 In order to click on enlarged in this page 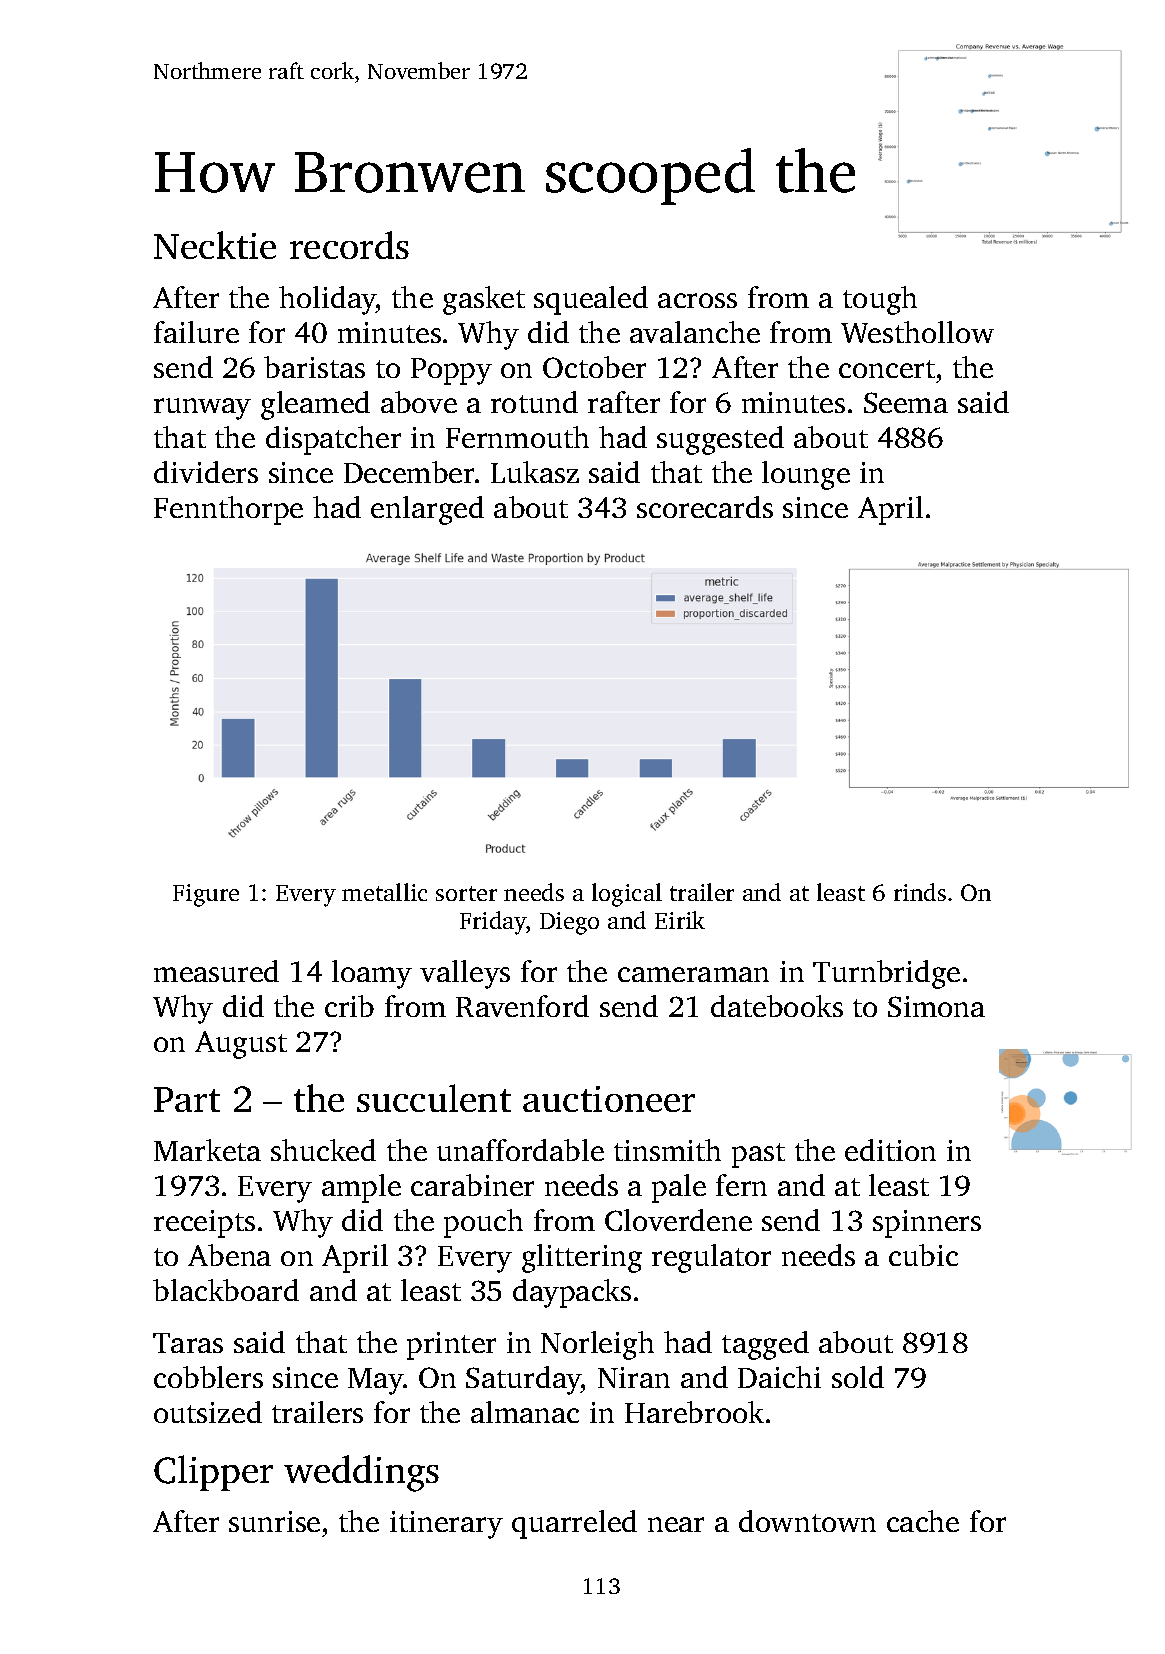, I will do `click(427, 510)`.
